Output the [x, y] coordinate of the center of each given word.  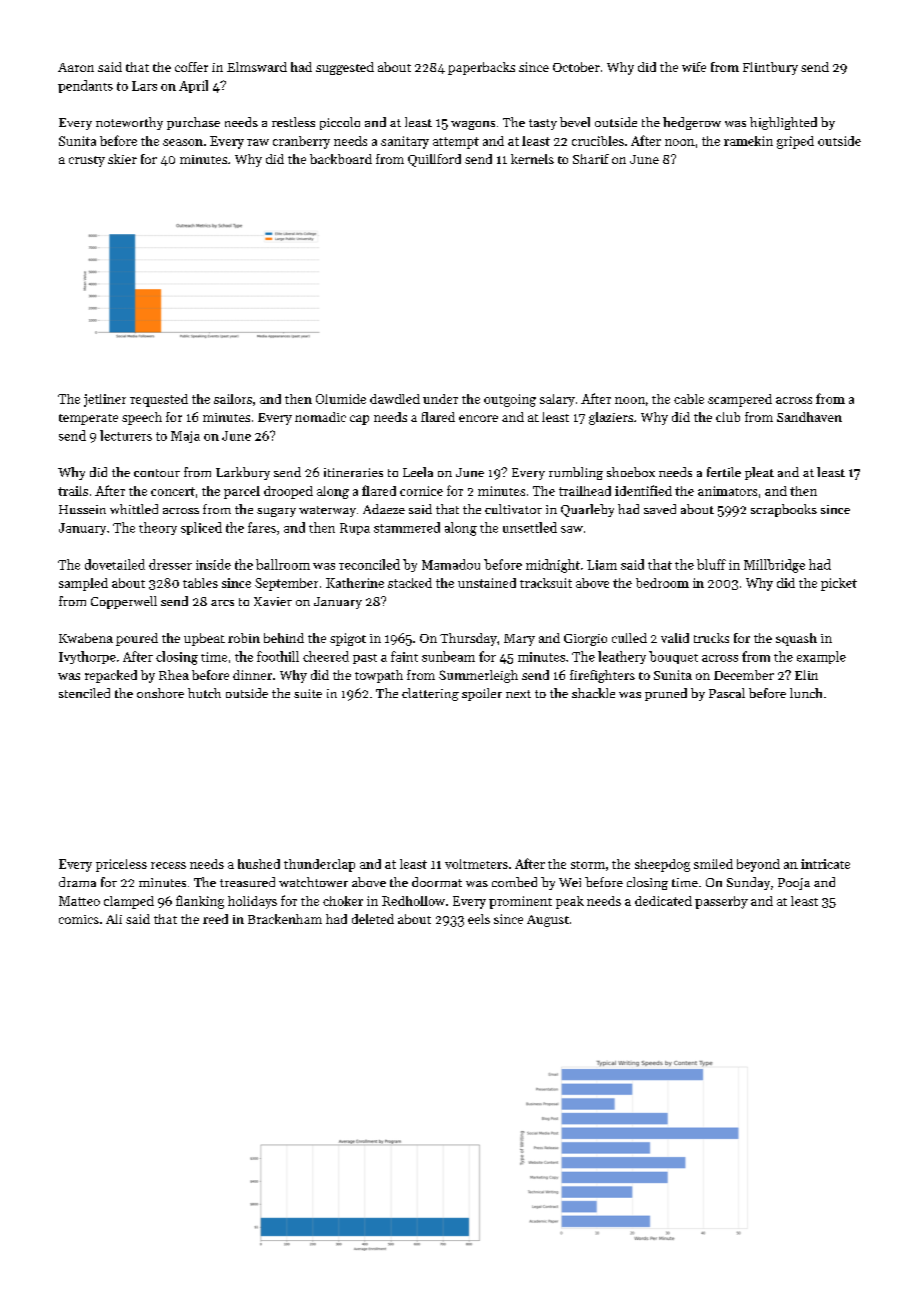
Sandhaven [809, 417]
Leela [418, 472]
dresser [170, 564]
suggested [345, 68]
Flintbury [770, 68]
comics [79, 919]
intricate [825, 864]
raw [258, 142]
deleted [373, 919]
